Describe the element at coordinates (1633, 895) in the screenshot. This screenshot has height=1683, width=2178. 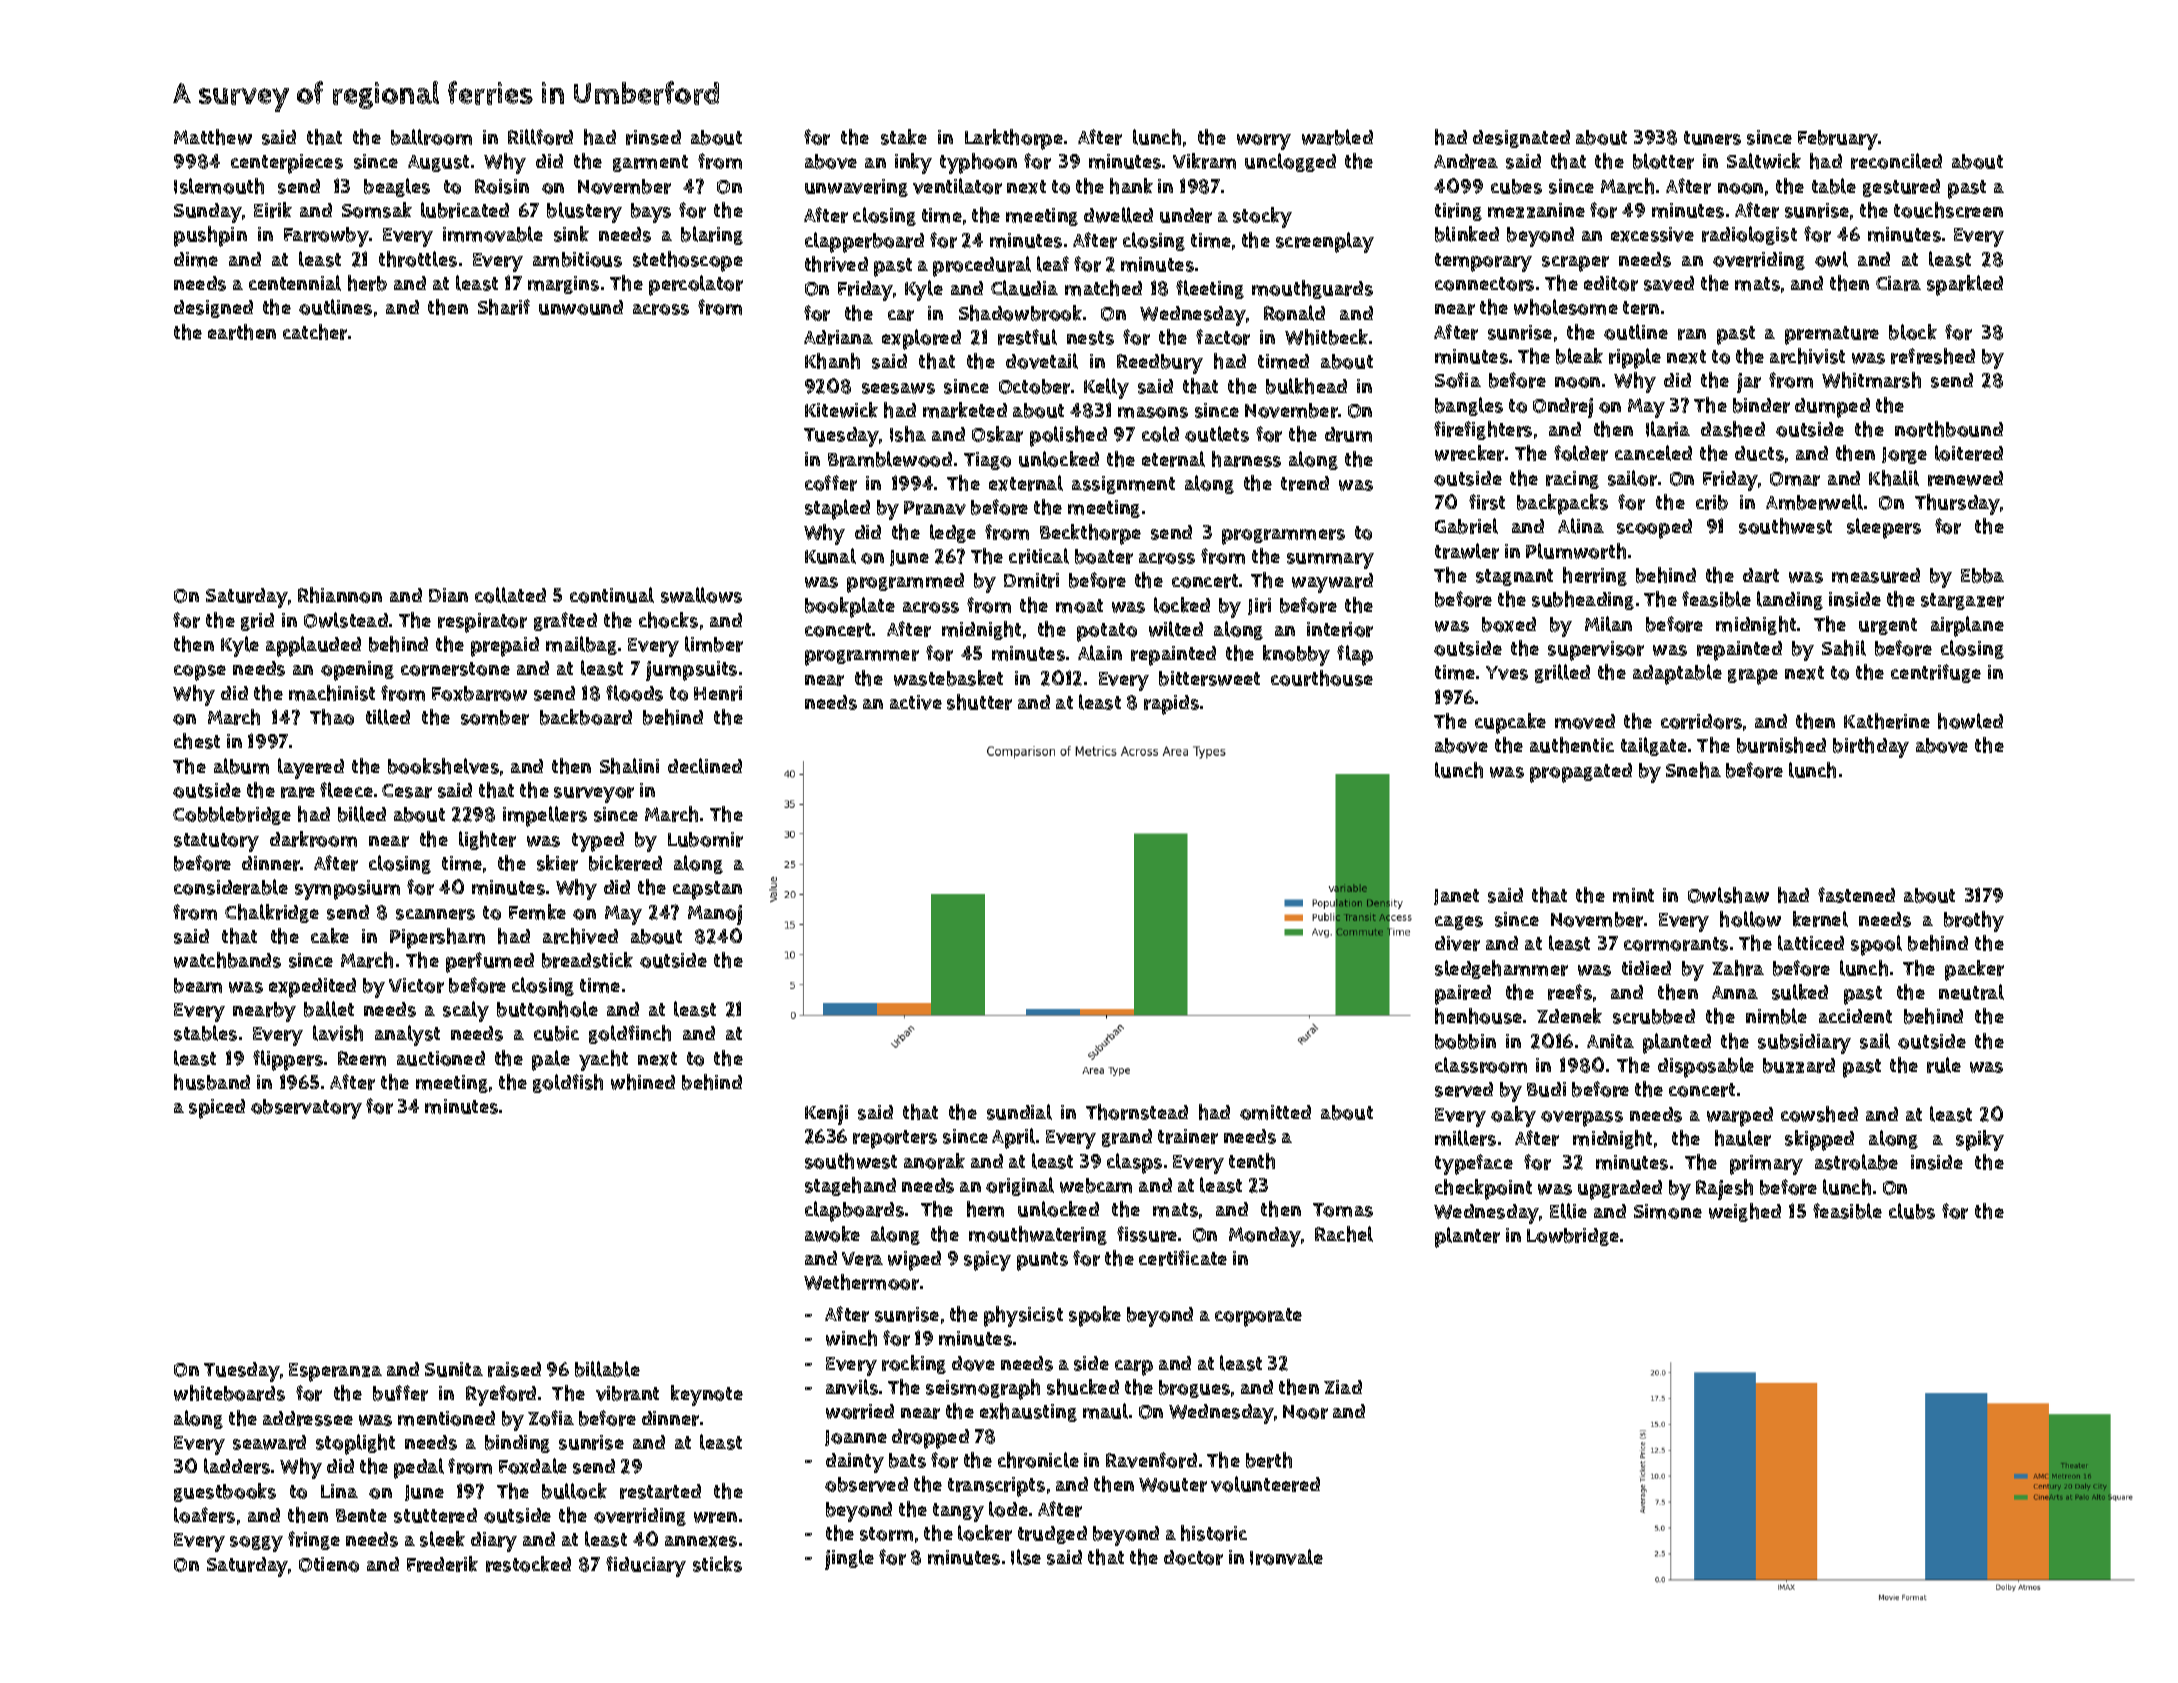
I see `mint` at that location.
